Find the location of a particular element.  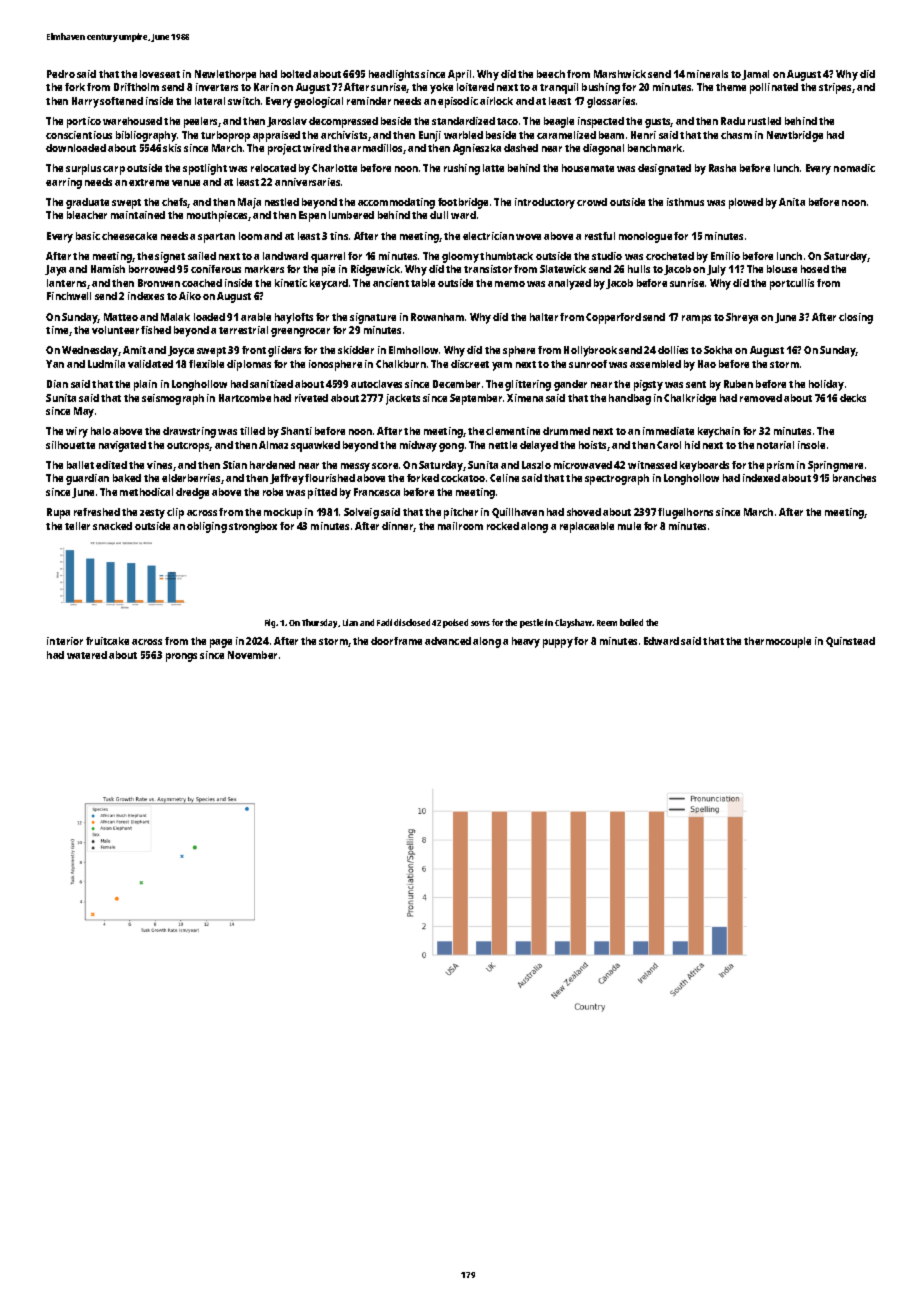

electrician is located at coordinates (488, 236).
